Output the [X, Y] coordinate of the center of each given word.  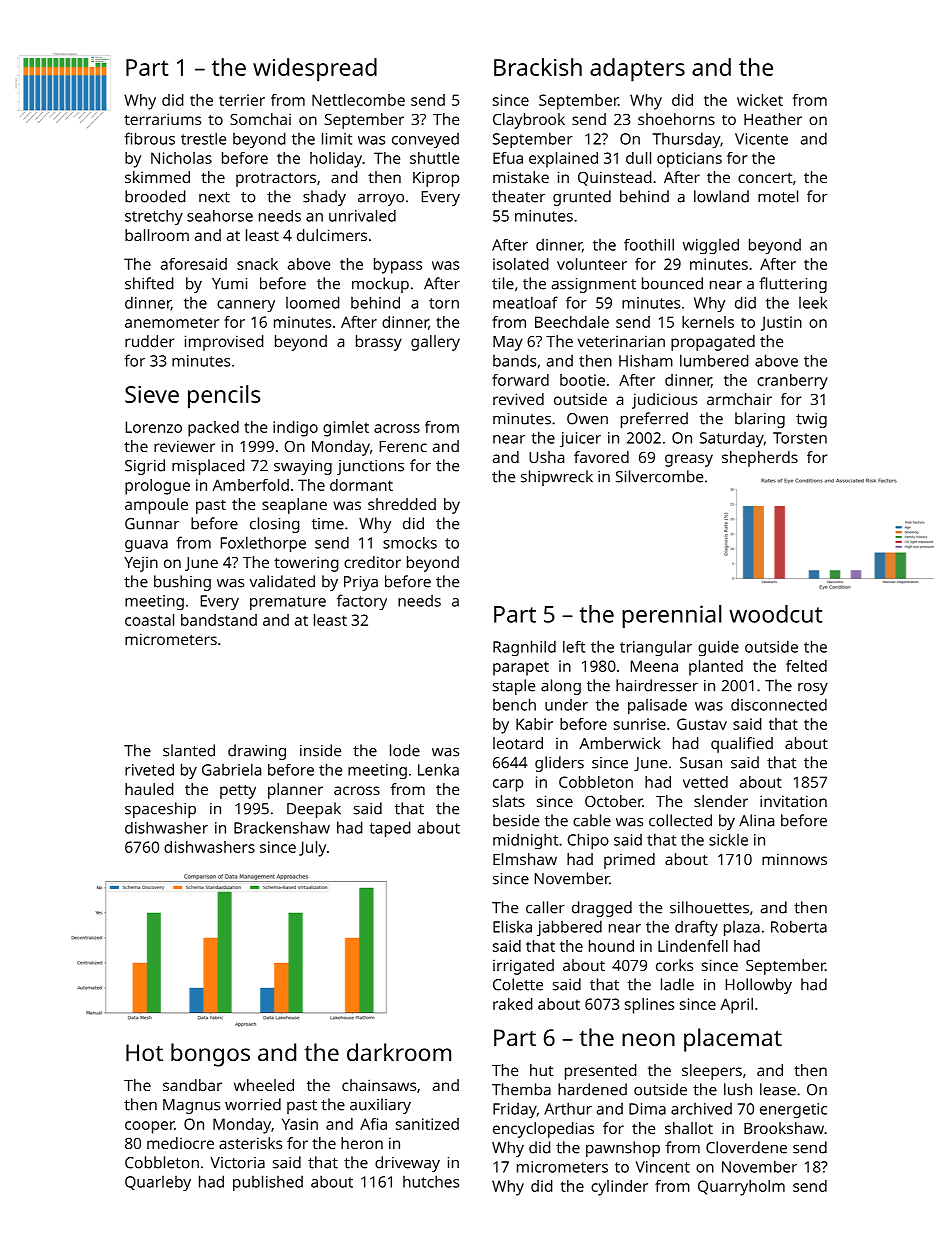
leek [813, 302]
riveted [149, 769]
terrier [242, 100]
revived [518, 399]
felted [806, 666]
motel [778, 196]
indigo [295, 429]
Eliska [512, 926]
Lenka [438, 770]
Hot [144, 1052]
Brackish [538, 67]
